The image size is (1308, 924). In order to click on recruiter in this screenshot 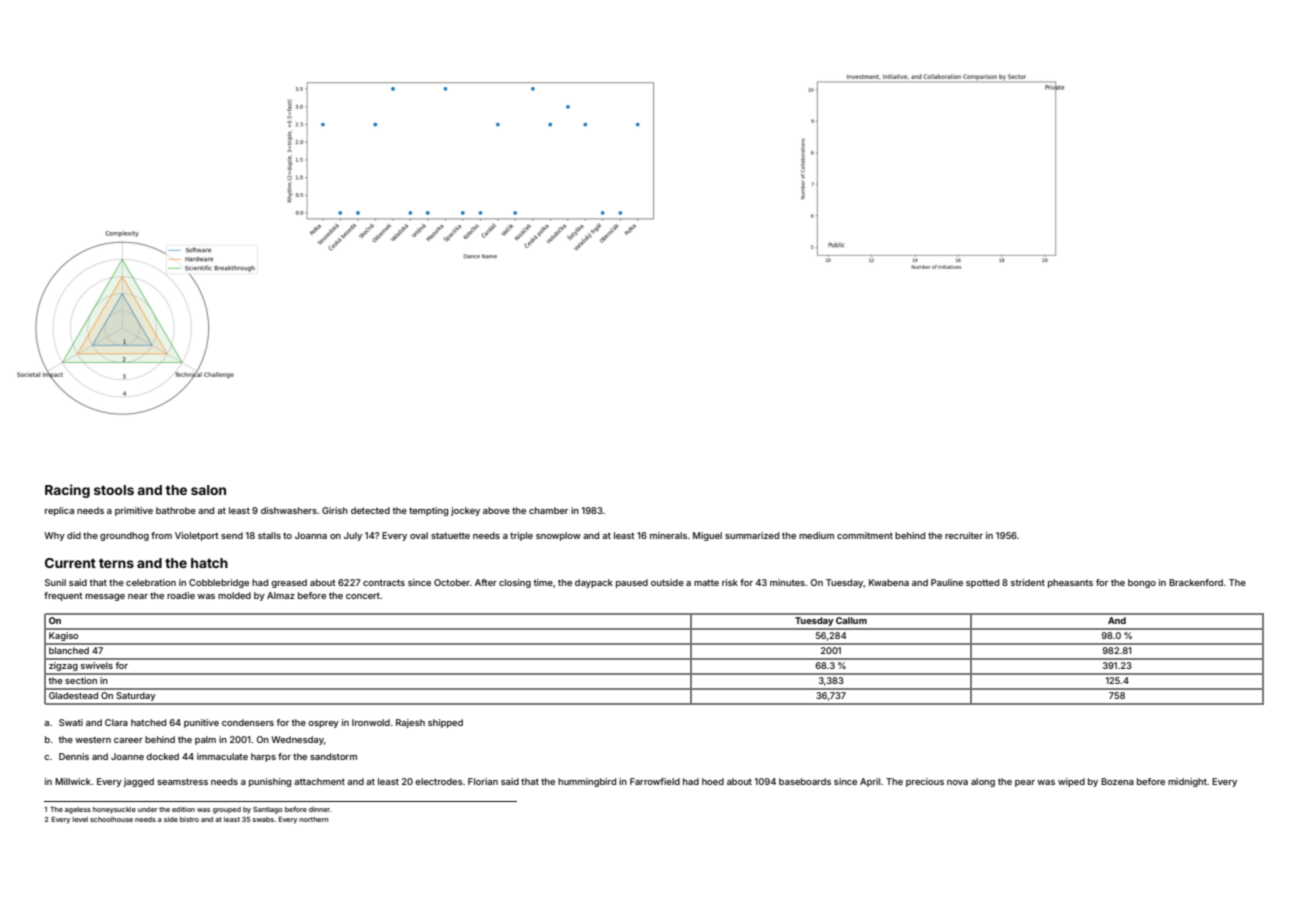, I will do `click(964, 535)`.
